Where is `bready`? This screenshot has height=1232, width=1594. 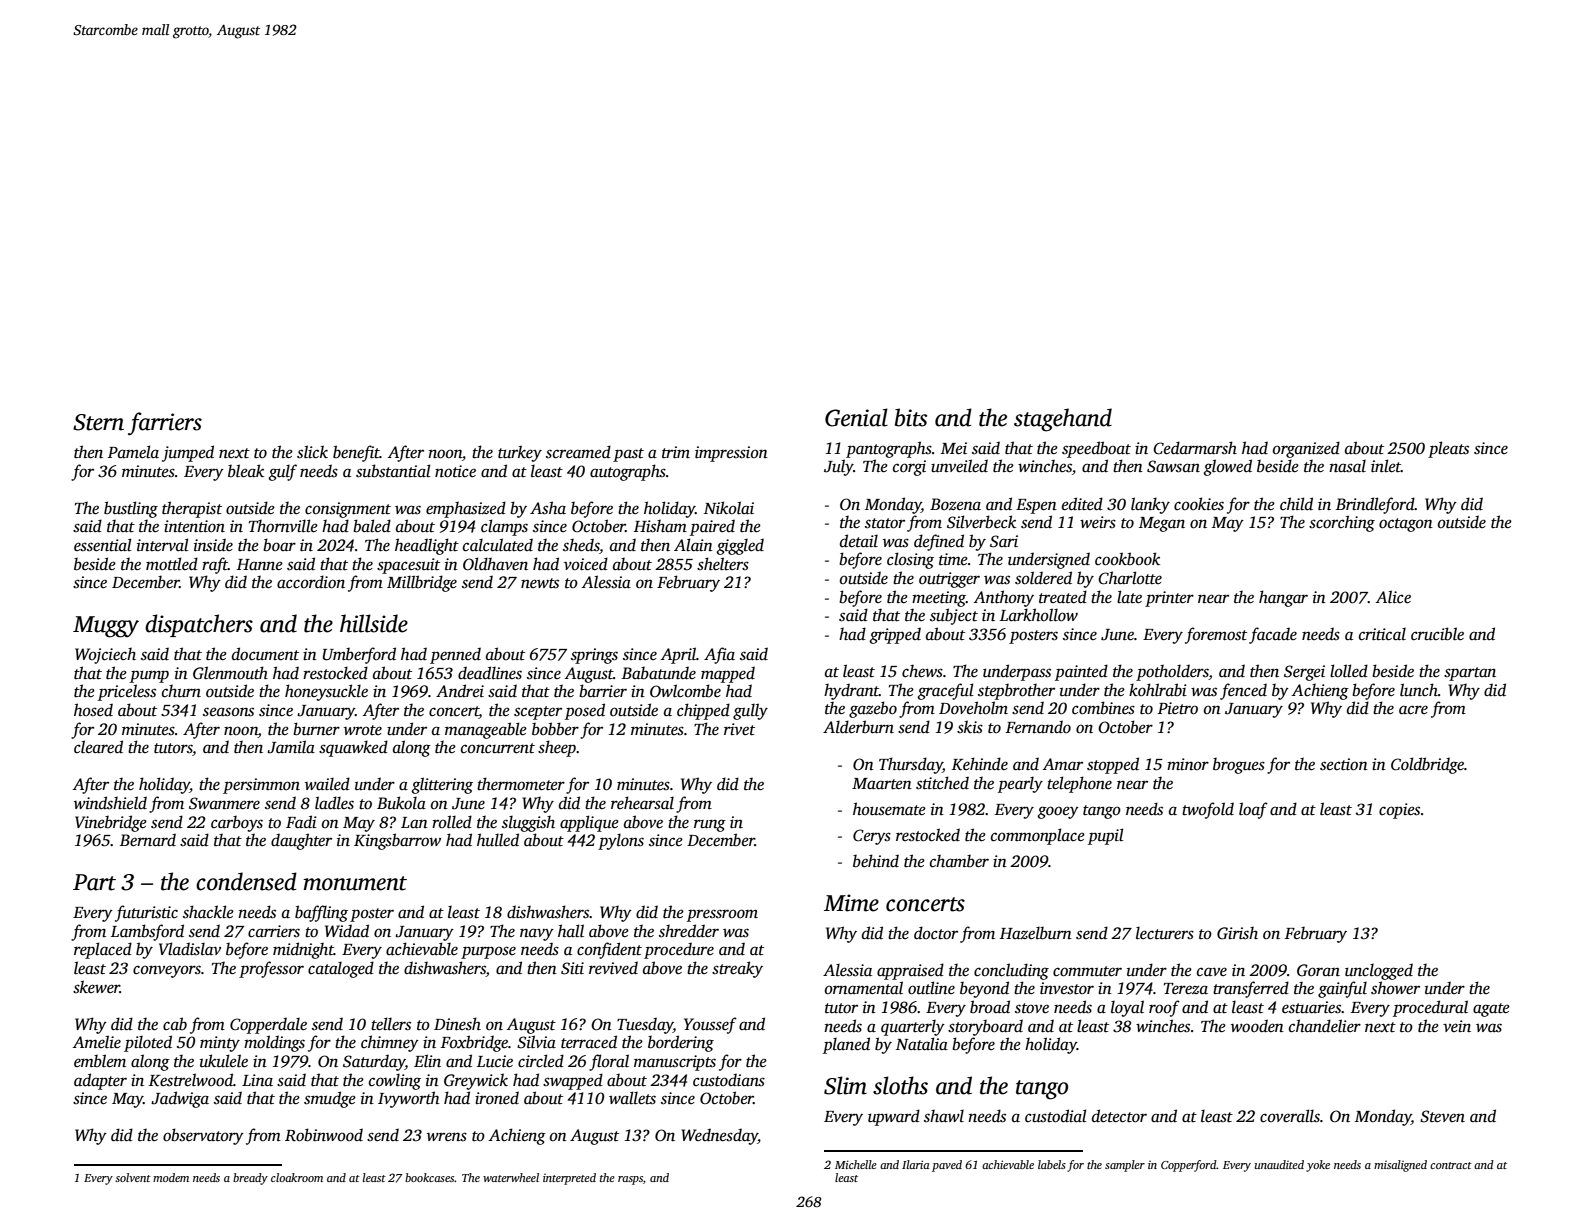 bready is located at coordinates (250, 1179).
